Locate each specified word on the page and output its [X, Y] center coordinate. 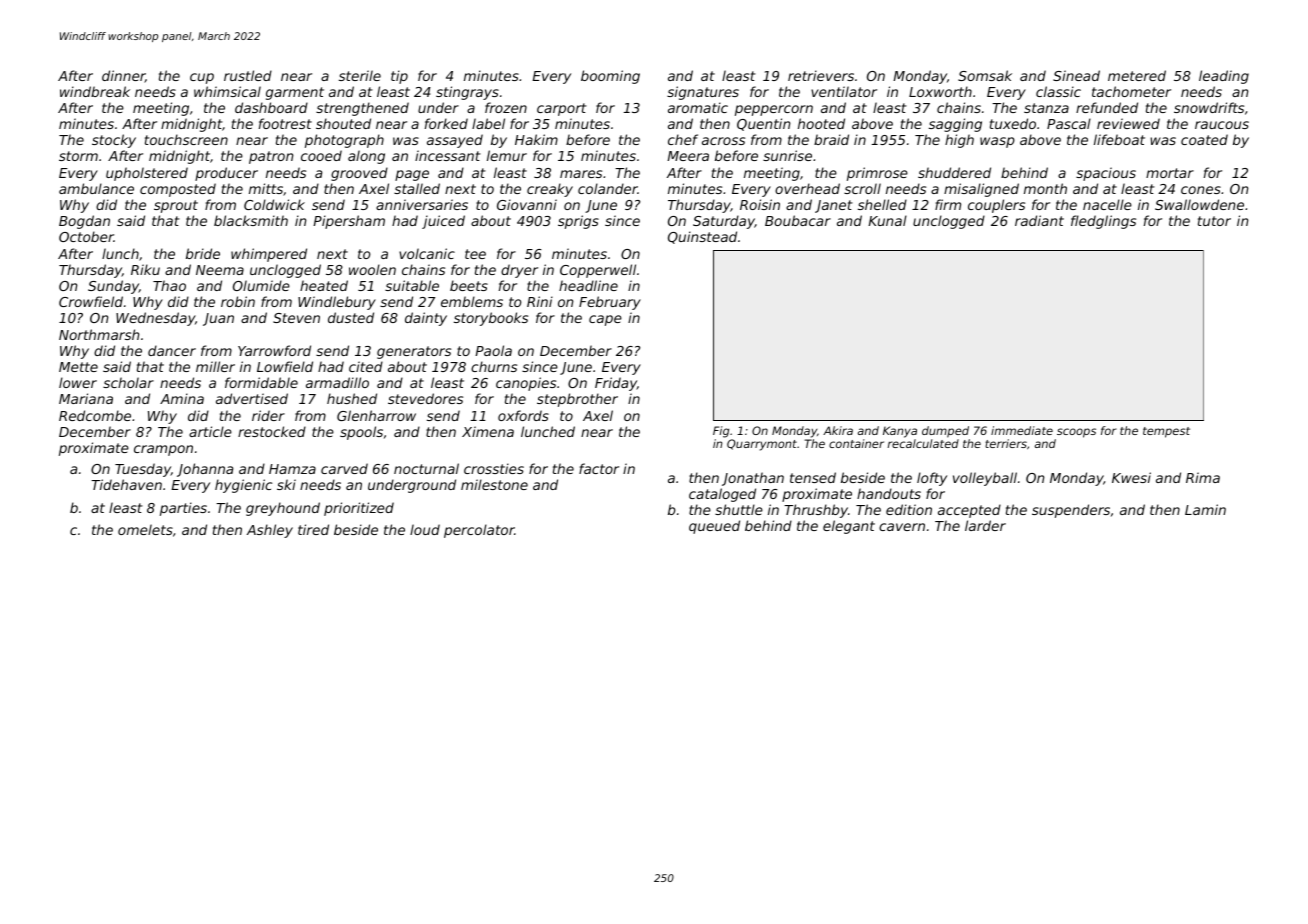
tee [475, 254]
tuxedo [1013, 123]
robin [238, 301]
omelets [145, 529]
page [412, 175]
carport [562, 109]
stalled [417, 188]
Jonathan [753, 479]
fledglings [1103, 222]
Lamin [1205, 509]
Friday [616, 384]
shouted [343, 123]
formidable [261, 382]
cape [605, 320]
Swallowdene [1199, 204]
